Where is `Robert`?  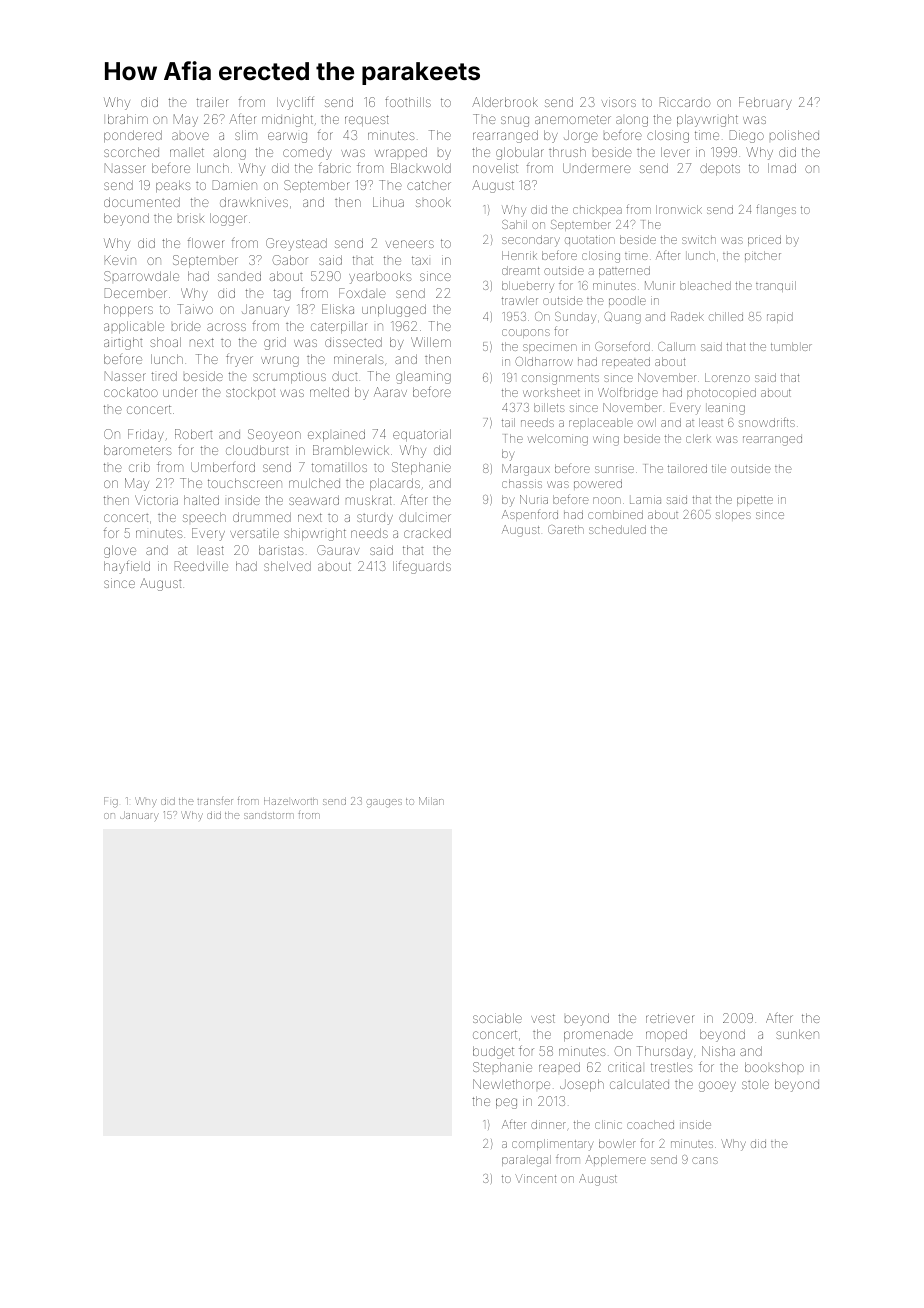 Robert is located at coordinates (193, 434).
